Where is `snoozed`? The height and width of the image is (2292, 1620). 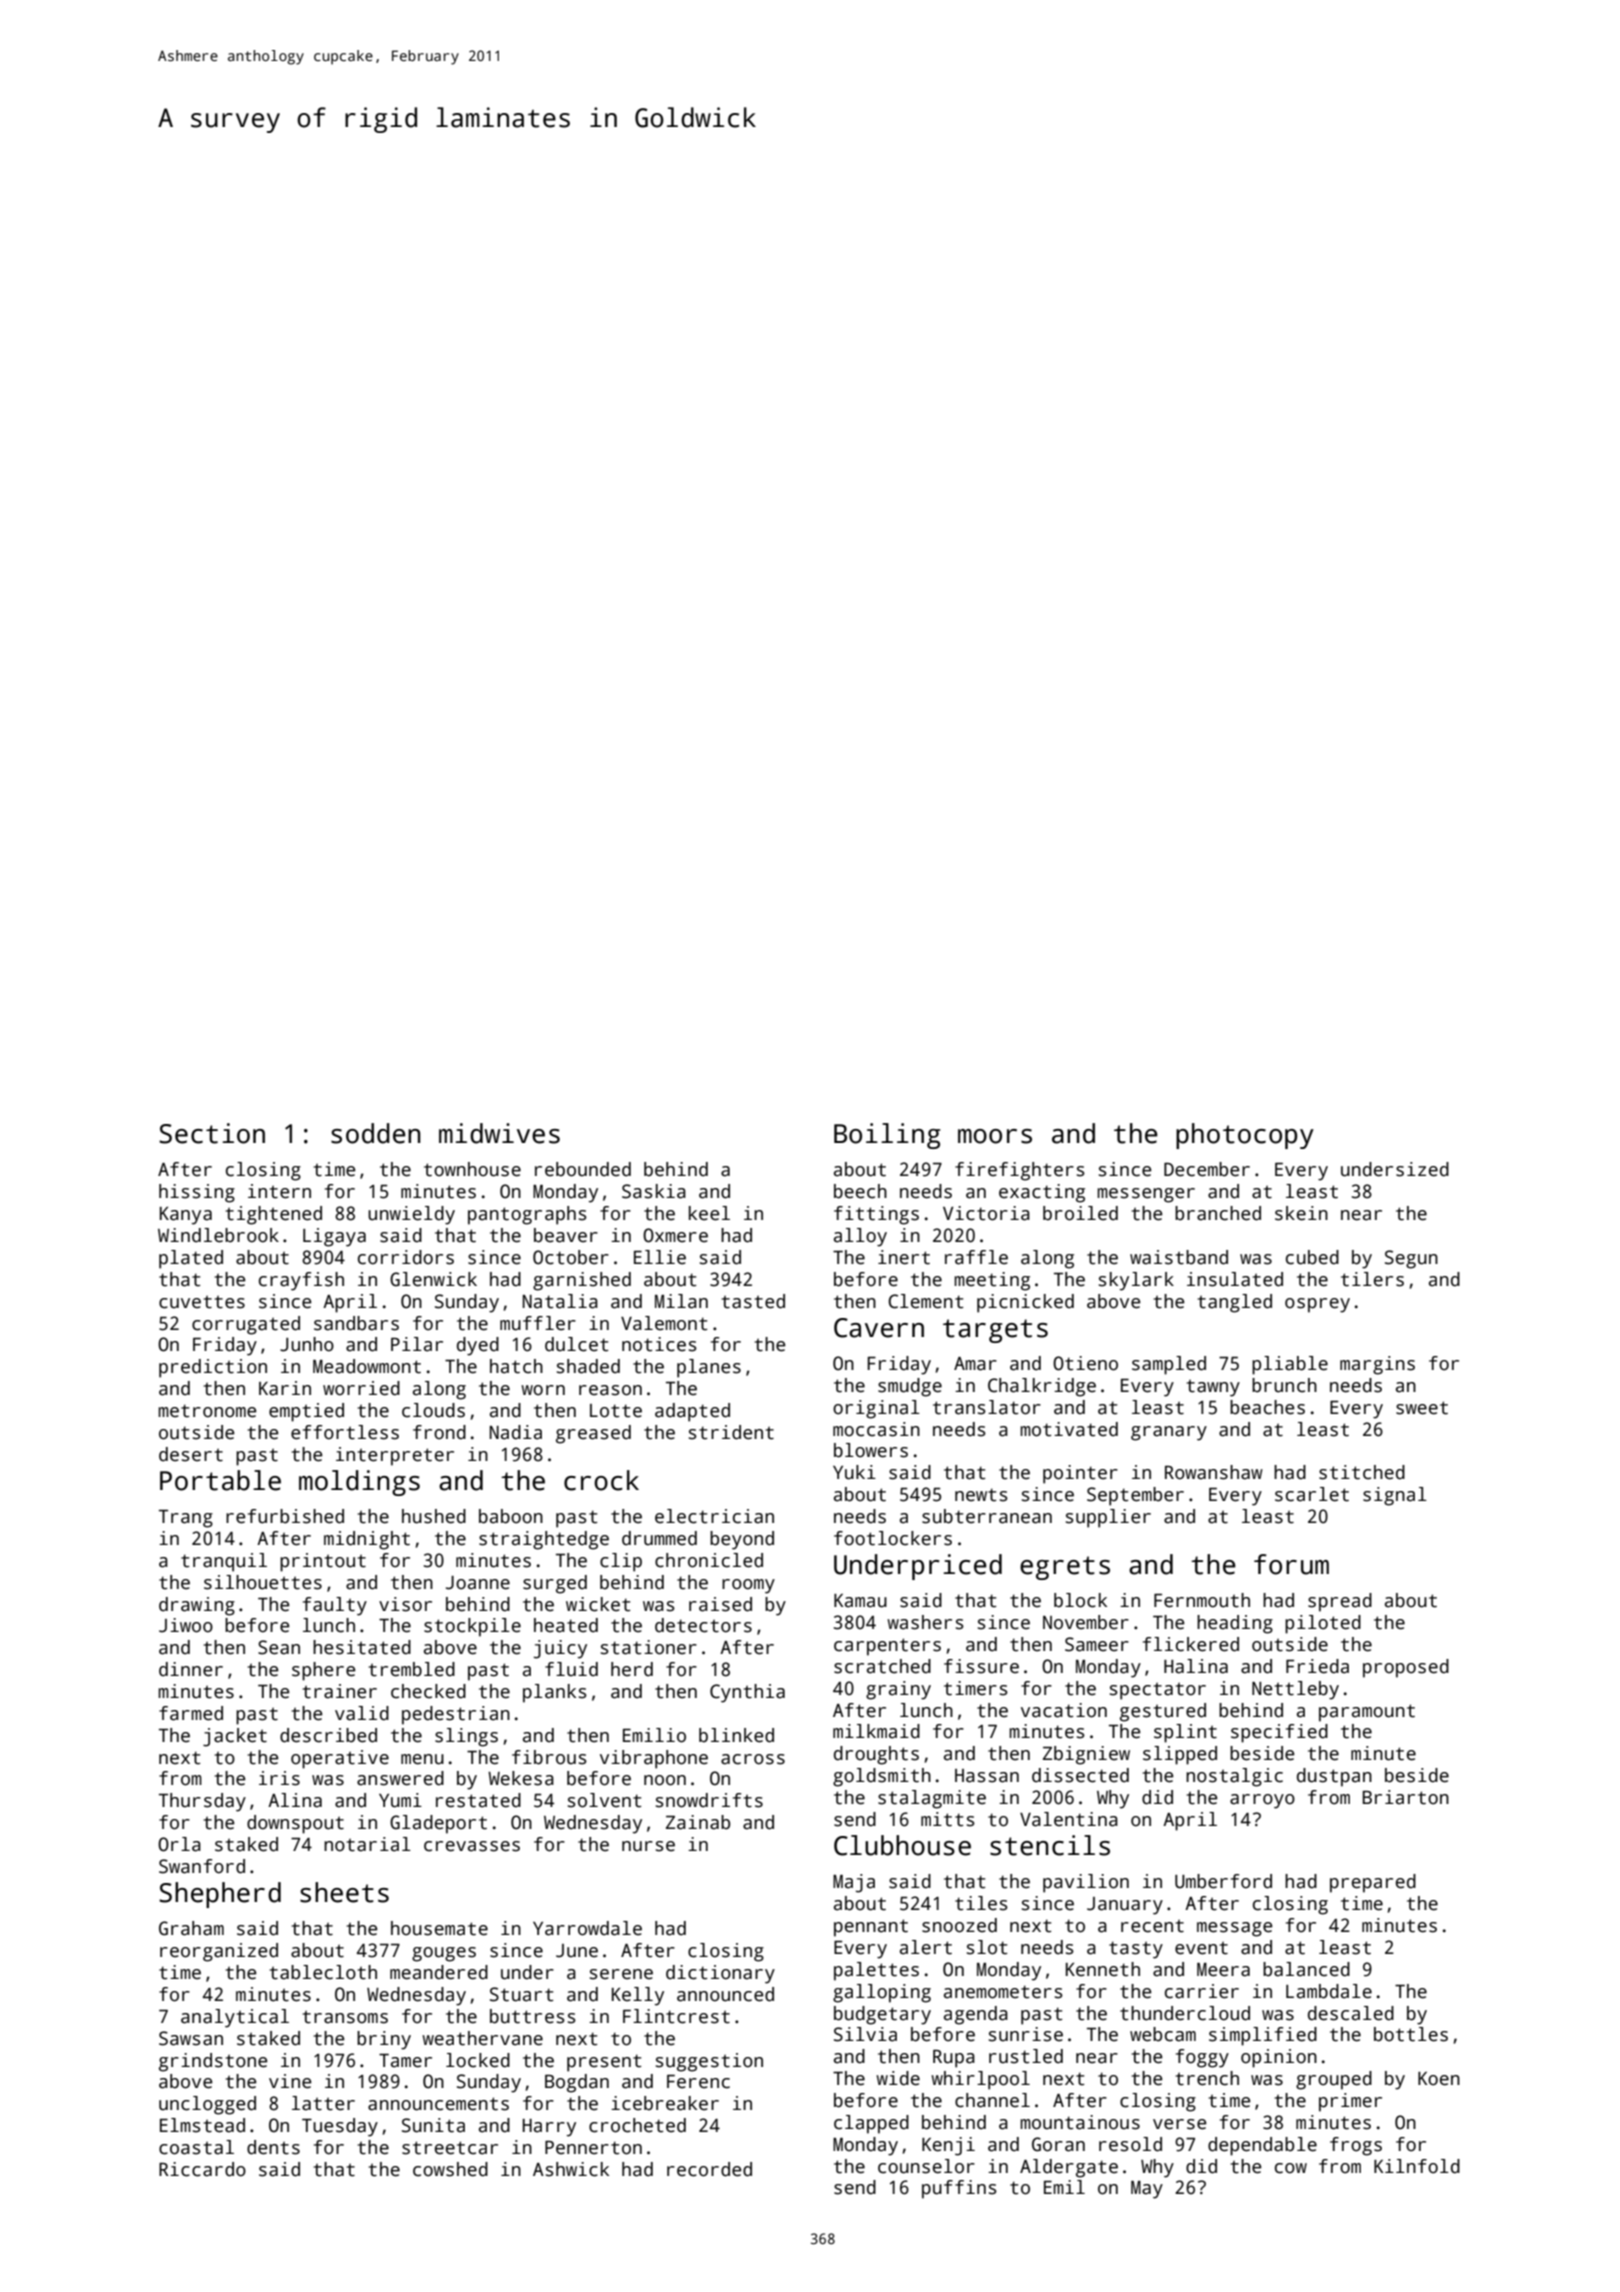 snoozed is located at coordinates (959, 1925).
